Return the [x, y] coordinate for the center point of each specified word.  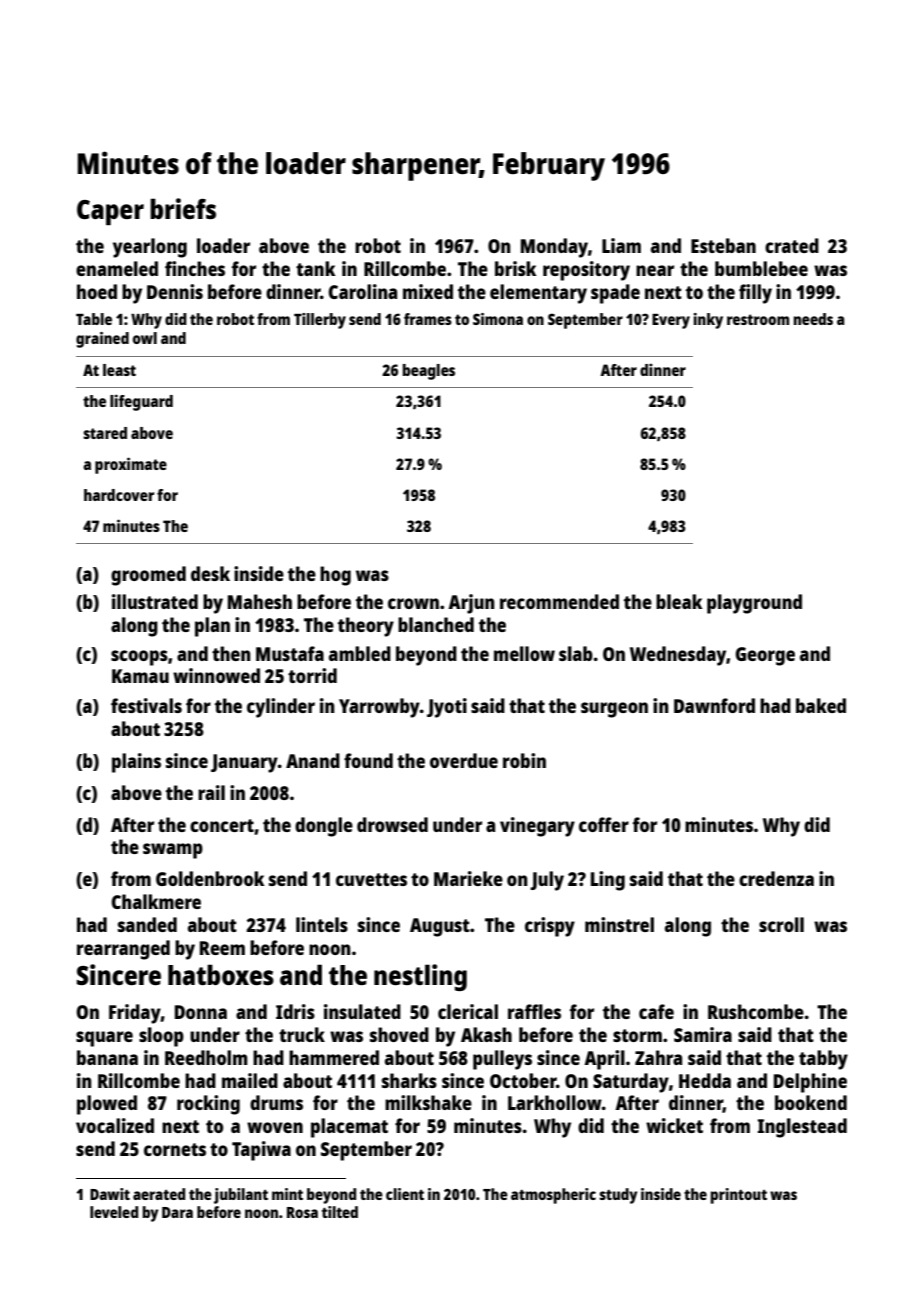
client [405, 1194]
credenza [776, 878]
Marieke [468, 878]
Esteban [723, 245]
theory [366, 627]
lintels [322, 924]
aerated [159, 1194]
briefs [183, 208]
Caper [110, 212]
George [765, 656]
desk [210, 573]
